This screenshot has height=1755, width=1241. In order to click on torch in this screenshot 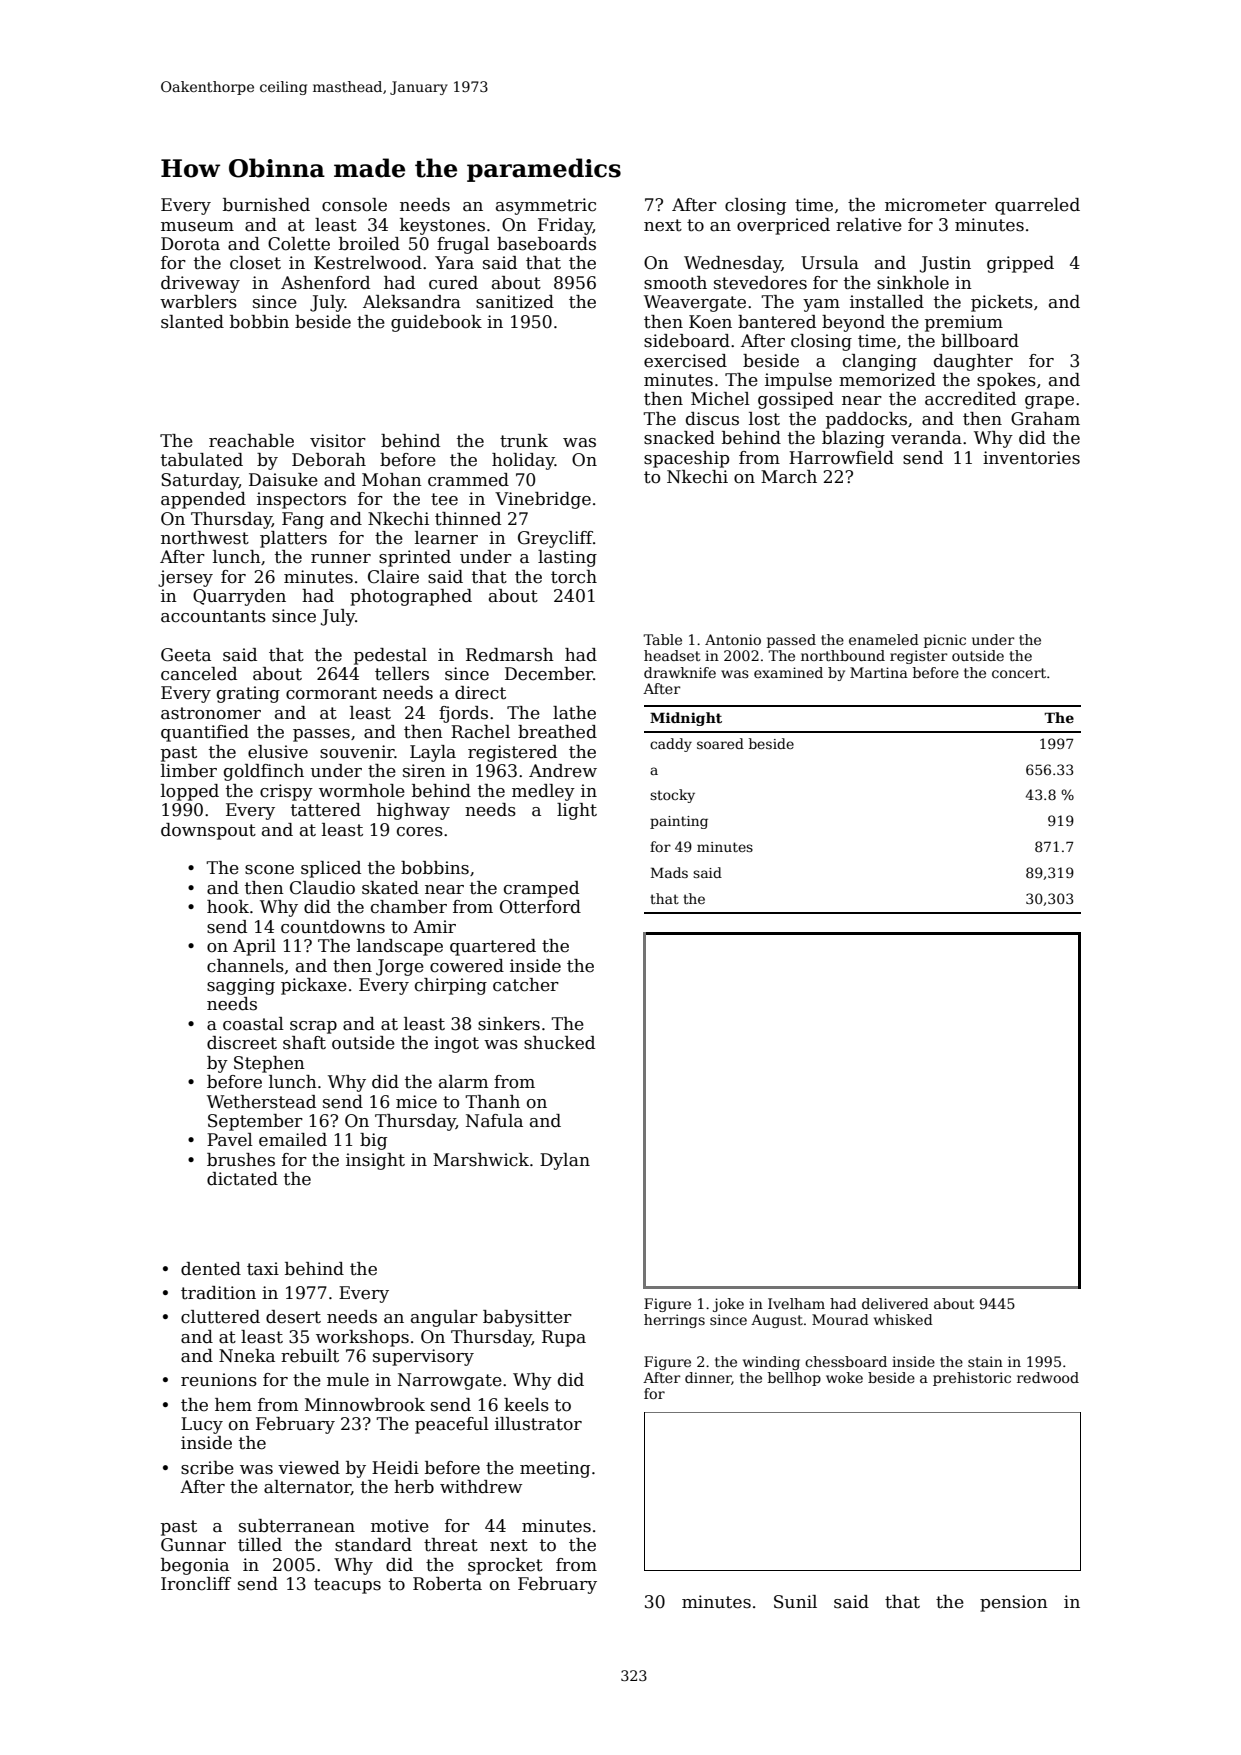, I will do `click(574, 577)`.
